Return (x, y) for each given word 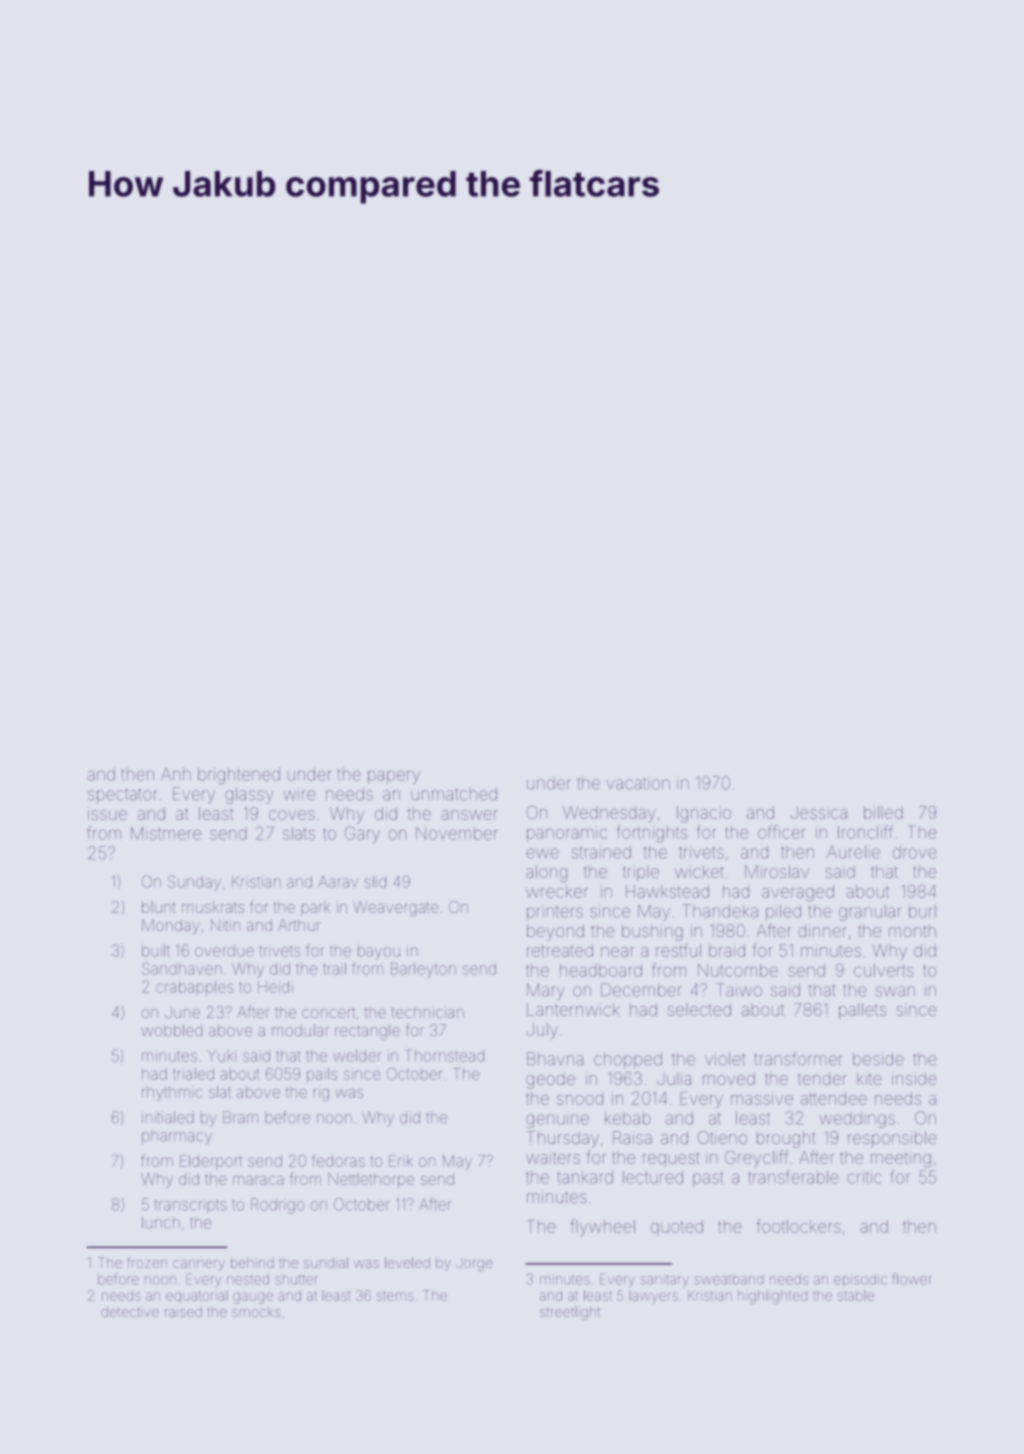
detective (130, 1312)
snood (580, 1098)
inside (914, 1078)
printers (555, 913)
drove (914, 852)
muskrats (213, 907)
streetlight (570, 1313)
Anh (176, 774)
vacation (638, 784)
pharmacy (177, 1137)
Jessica (819, 812)
